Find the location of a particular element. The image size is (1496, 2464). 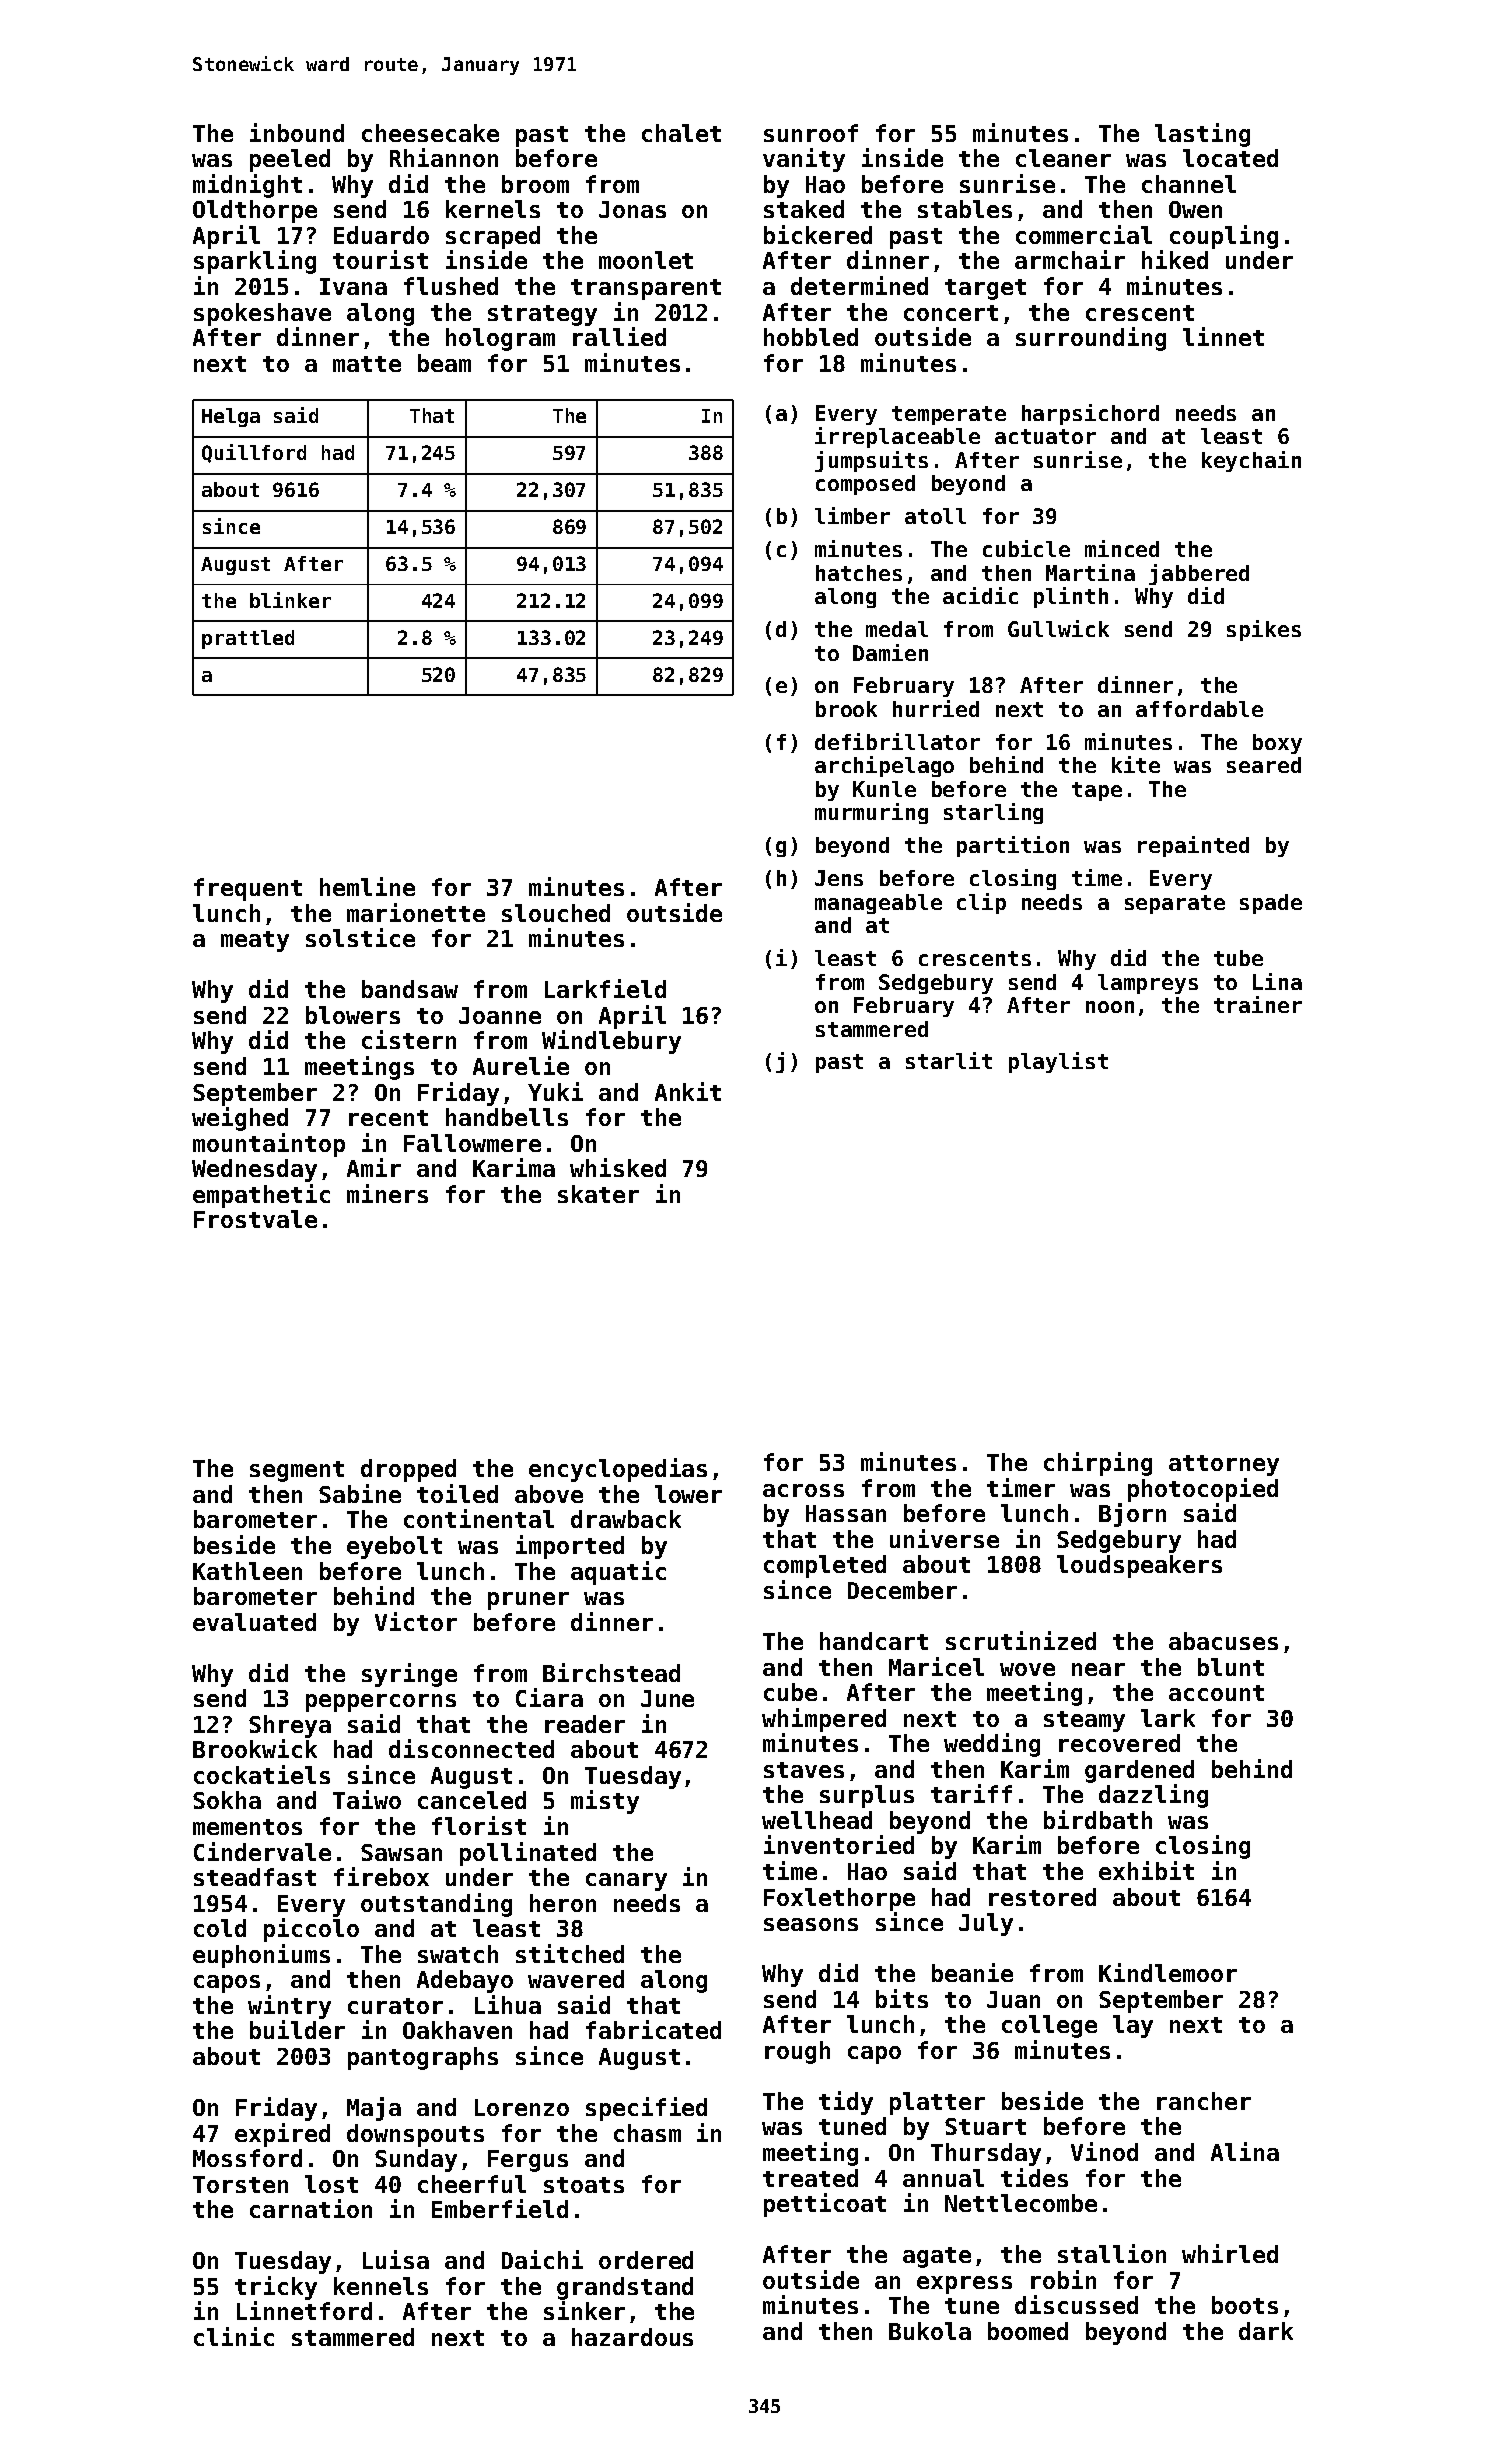

discussed is located at coordinates (1076, 2304).
